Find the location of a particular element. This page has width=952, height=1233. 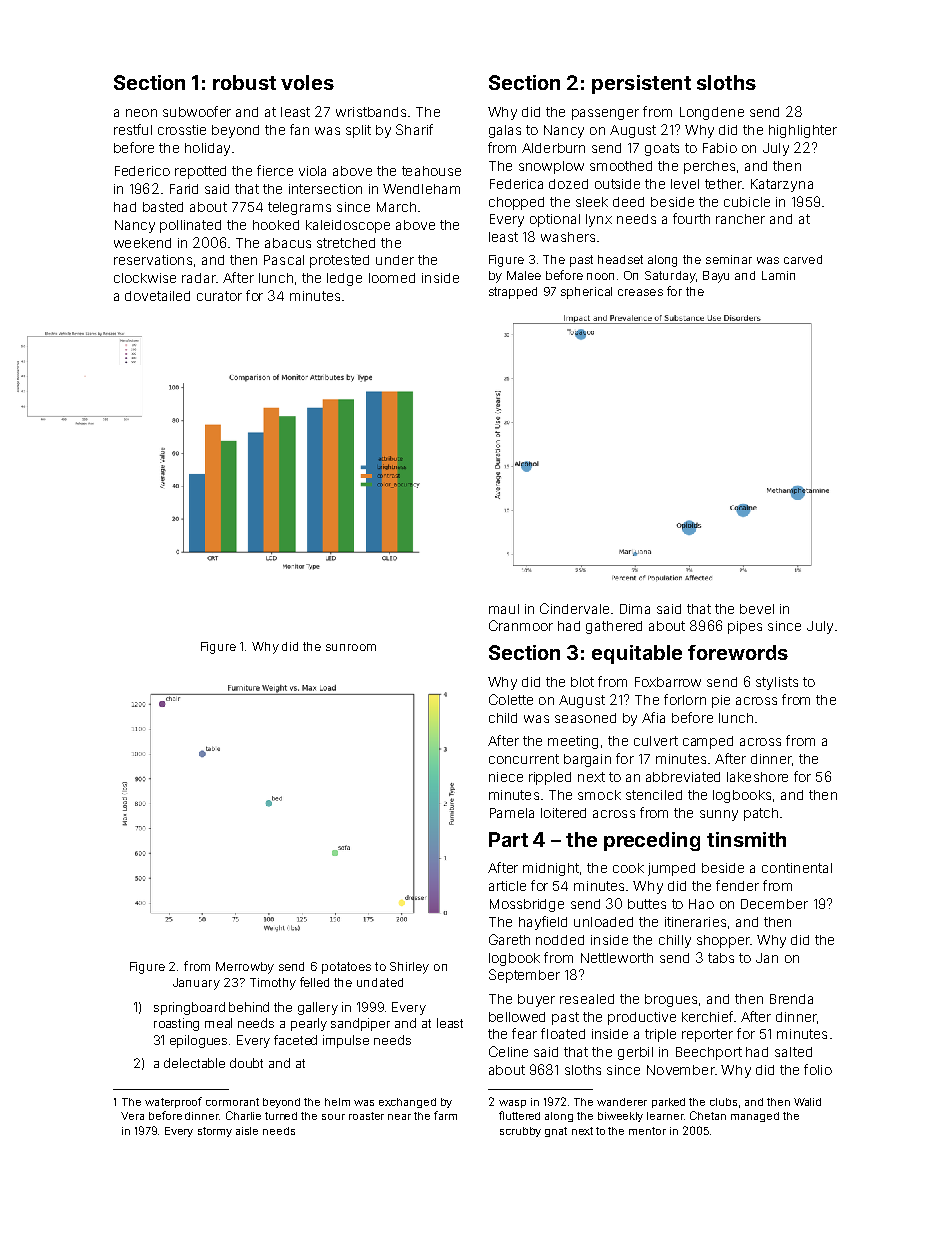

carved is located at coordinates (803, 259).
